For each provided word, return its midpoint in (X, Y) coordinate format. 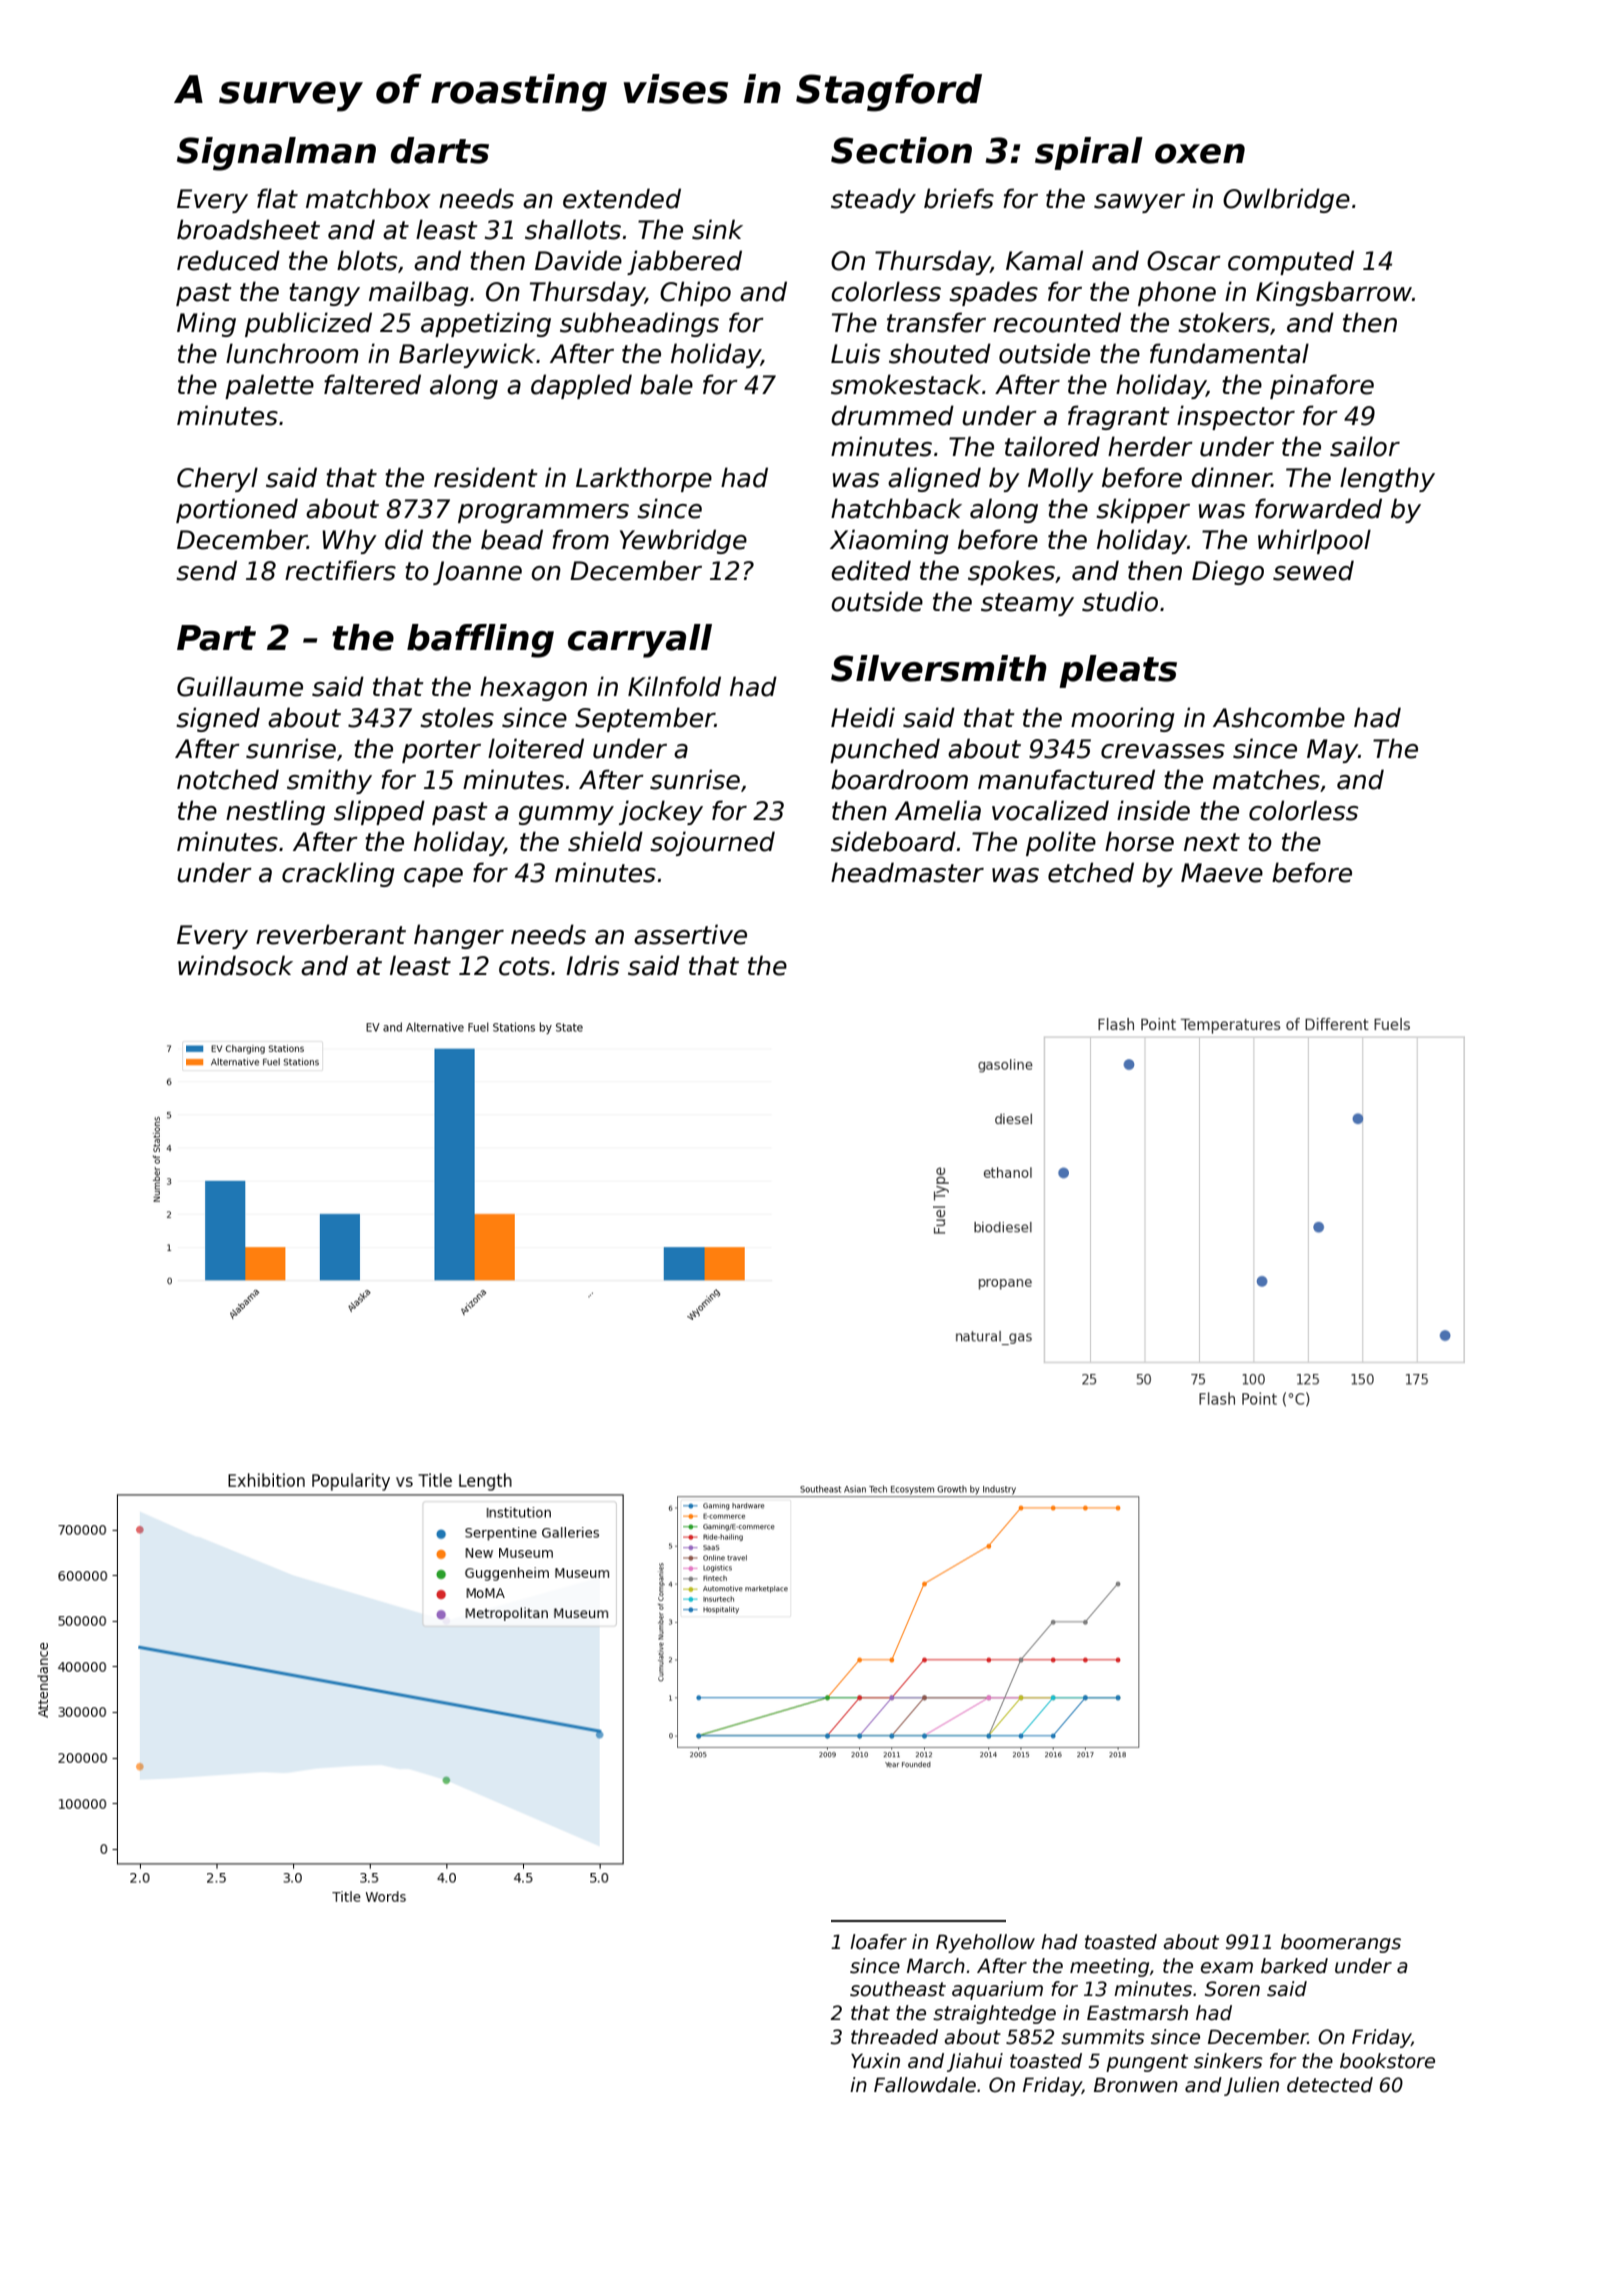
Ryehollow (985, 1943)
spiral (1089, 153)
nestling (275, 812)
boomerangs (1341, 1943)
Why (349, 541)
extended (622, 198)
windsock (235, 965)
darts (440, 150)
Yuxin (875, 2061)
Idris (593, 965)
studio (1120, 601)
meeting (1109, 1967)
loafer (878, 1942)
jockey (661, 812)
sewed (1313, 570)
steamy (1027, 604)
